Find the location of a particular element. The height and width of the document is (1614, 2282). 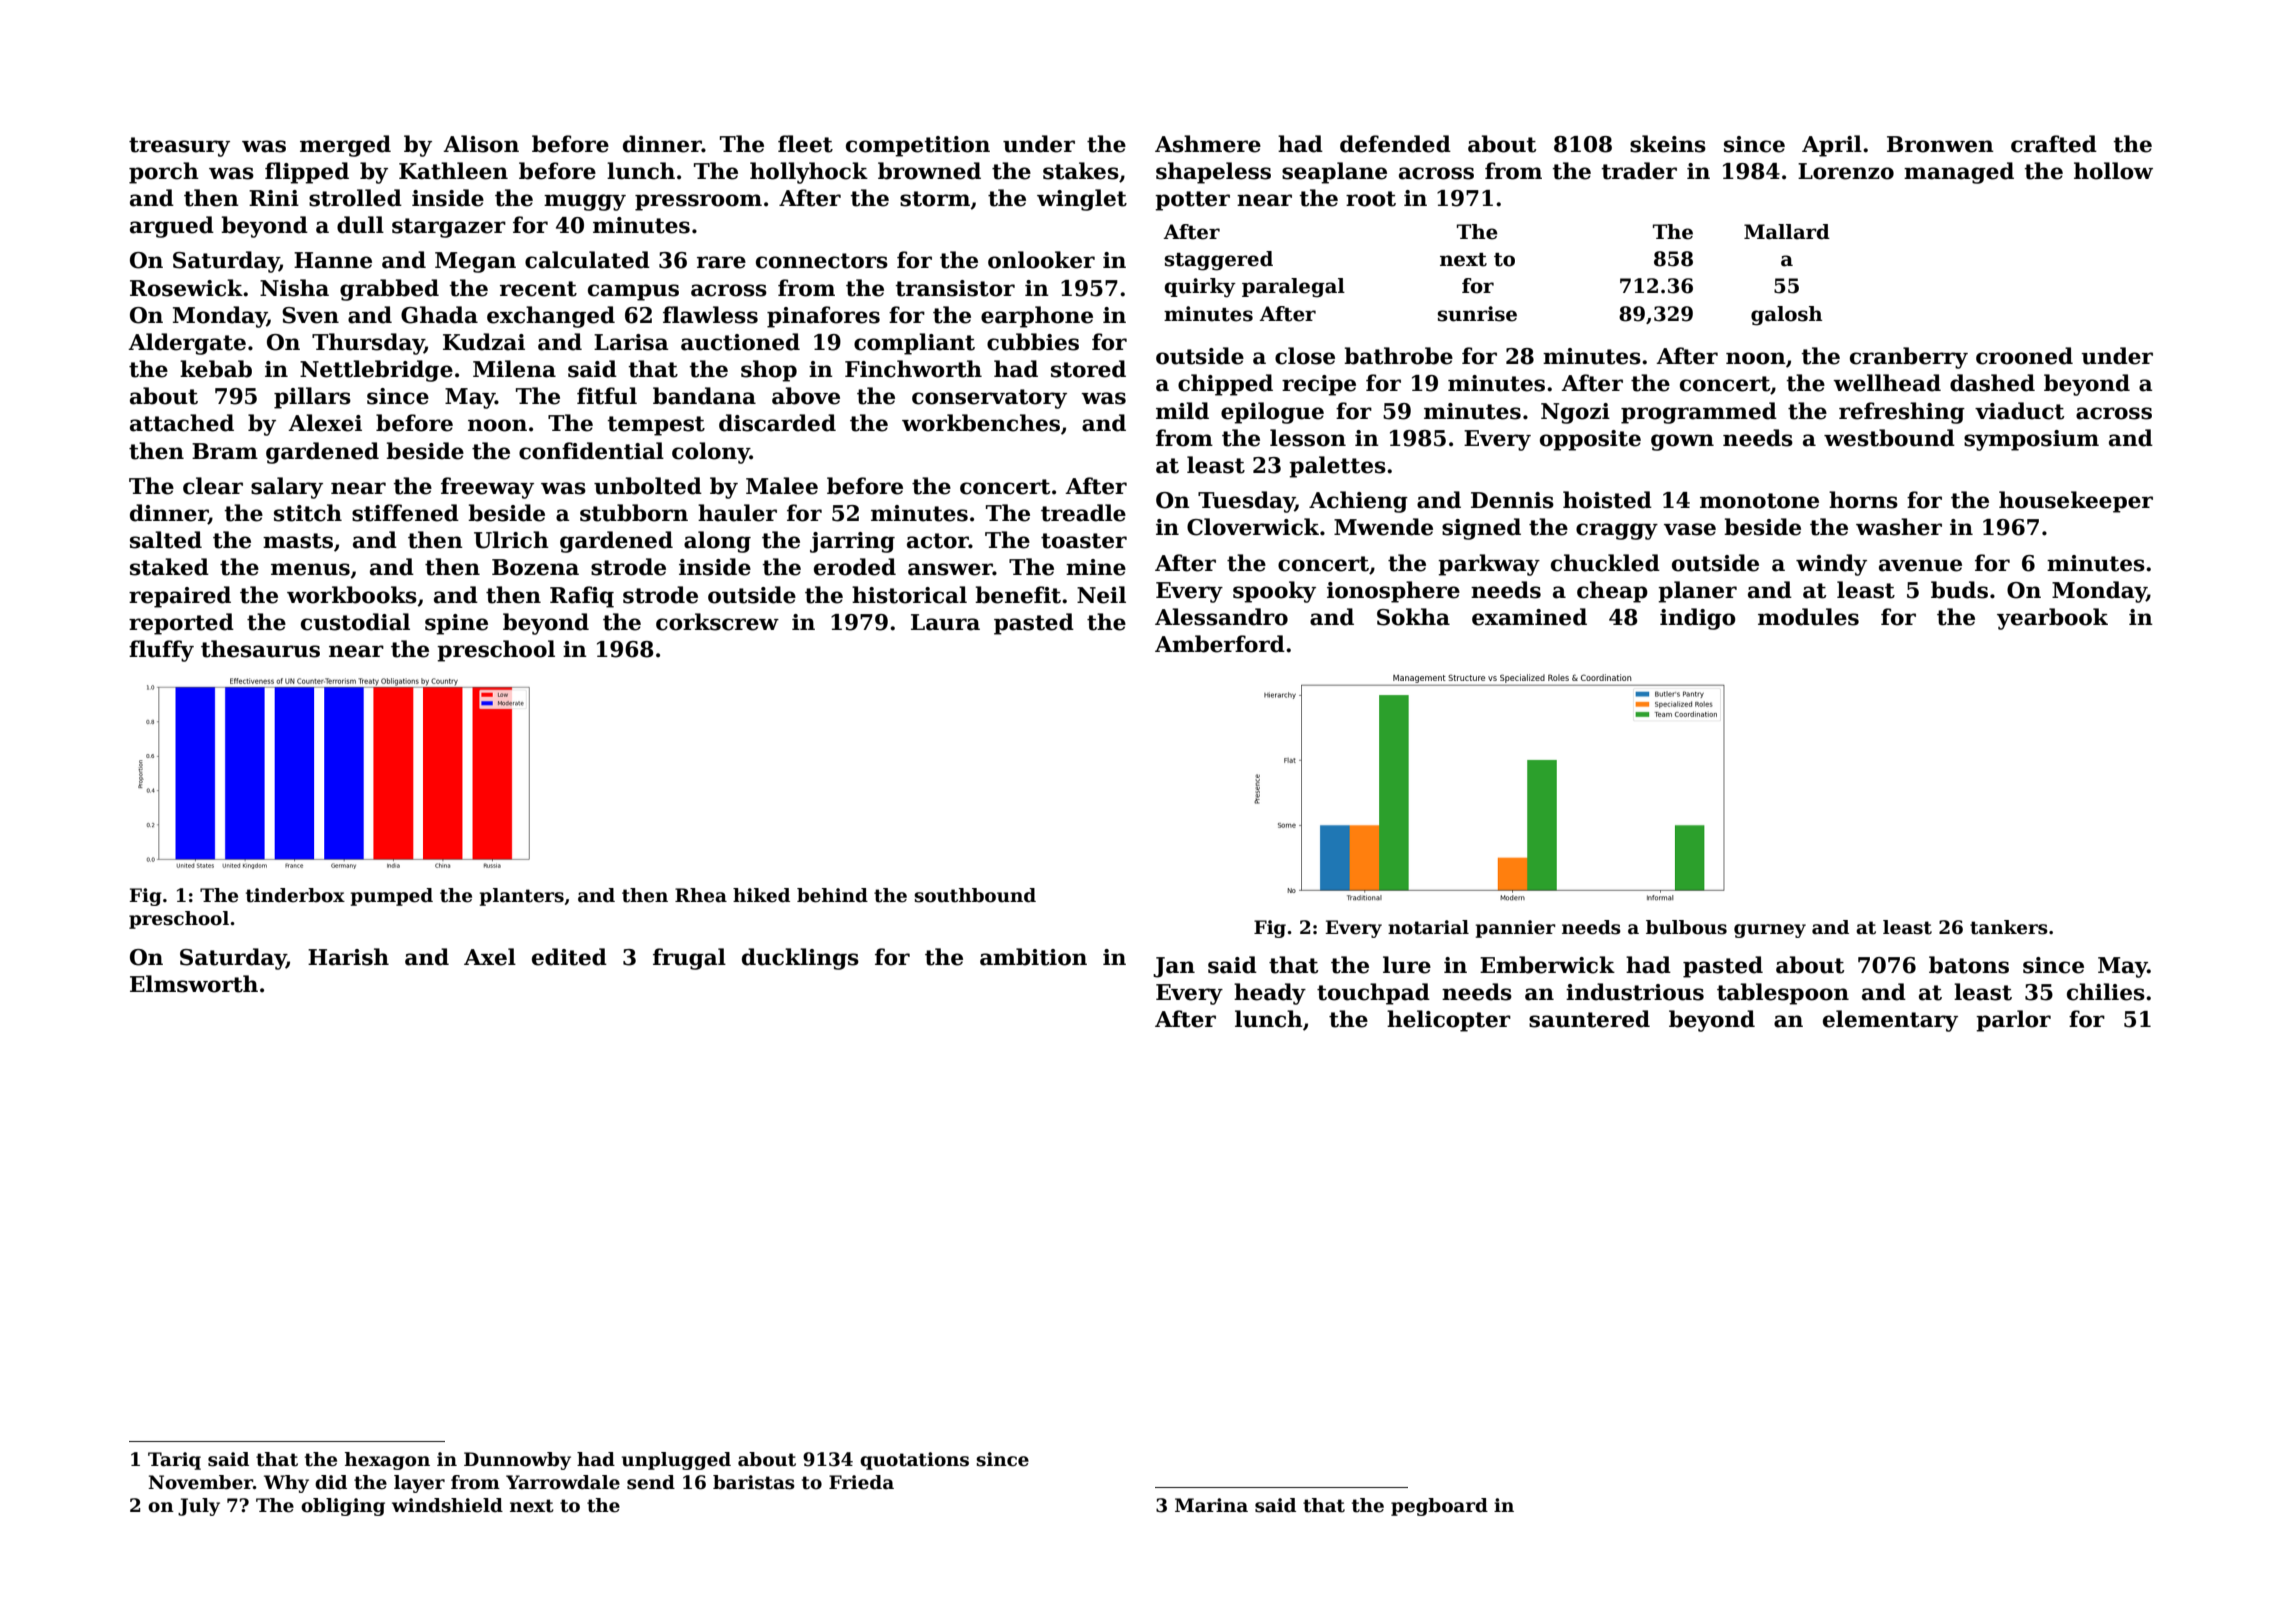

Amberford is located at coordinates (1220, 644).
